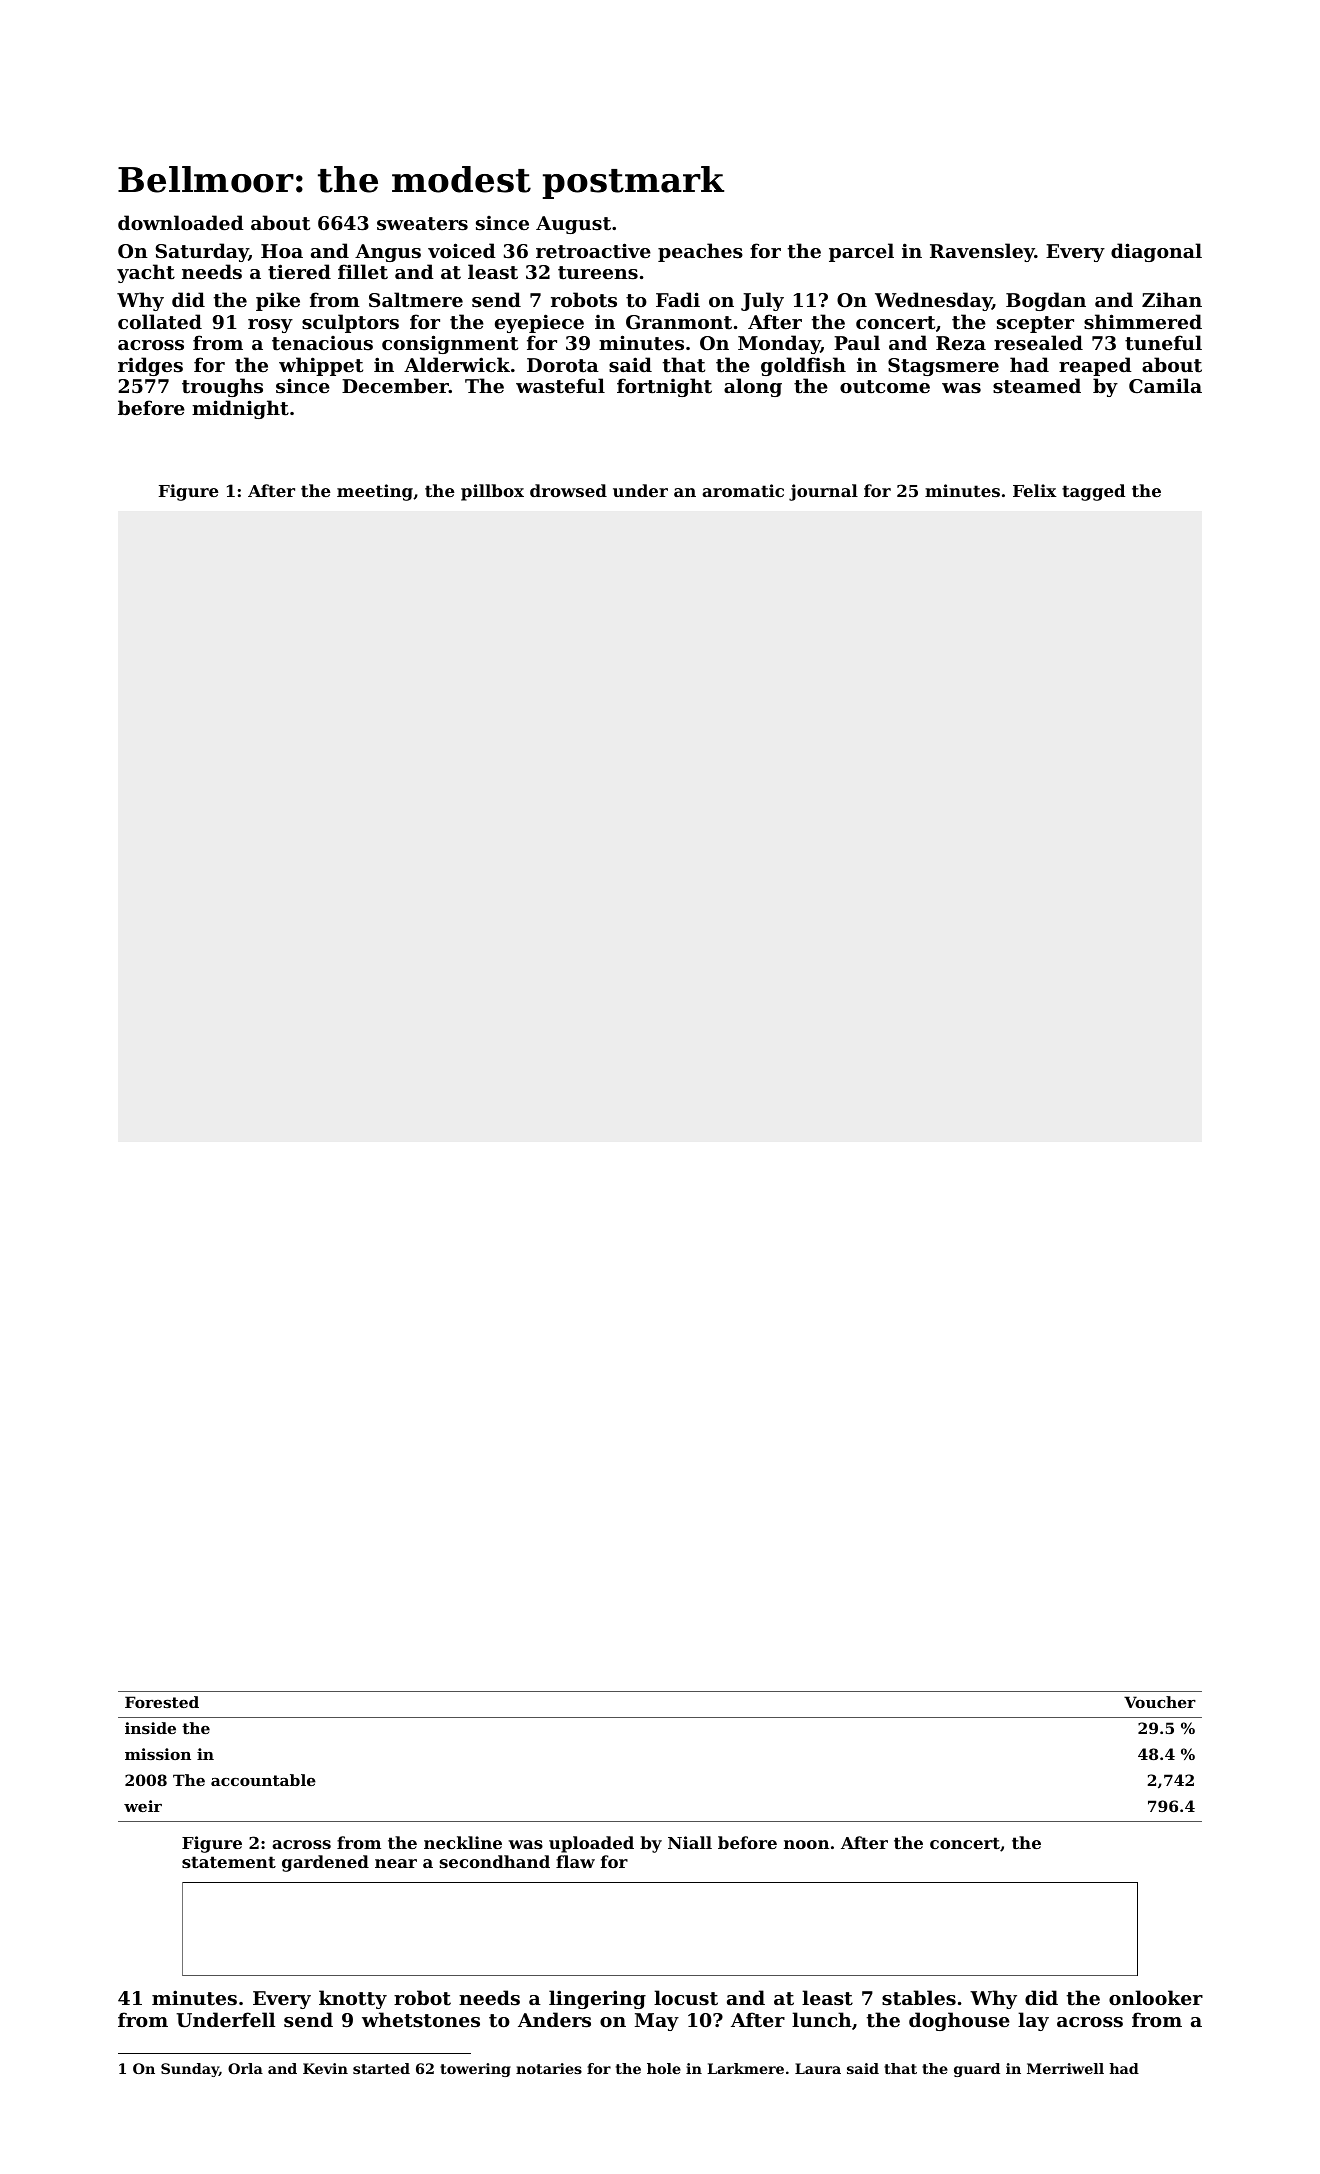 Image resolution: width=1320 pixels, height=2174 pixels. I want to click on meeting, so click(375, 492).
